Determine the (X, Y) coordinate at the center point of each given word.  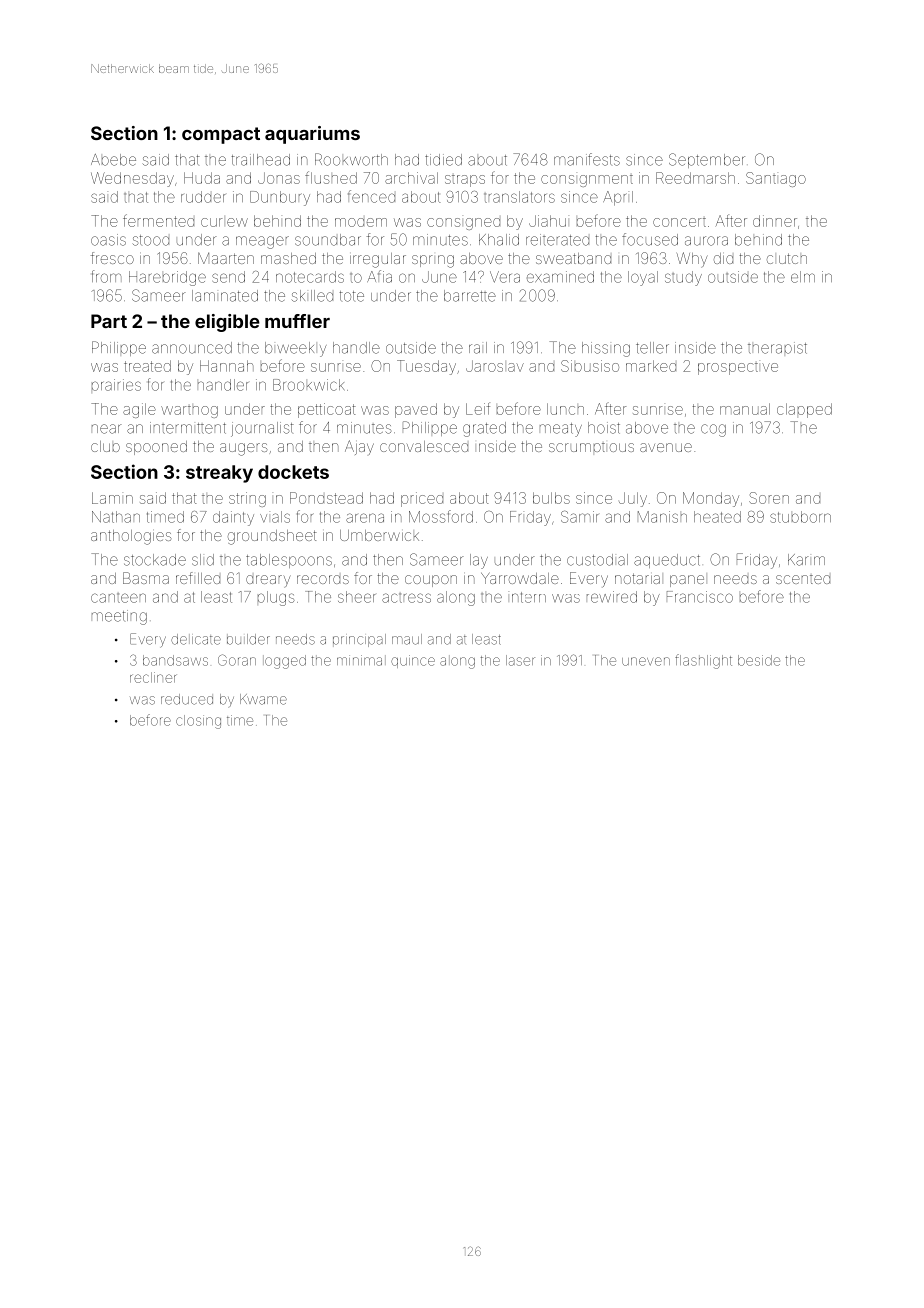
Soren (769, 498)
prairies (116, 385)
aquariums (312, 135)
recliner (153, 677)
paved (416, 410)
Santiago (776, 179)
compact (221, 135)
